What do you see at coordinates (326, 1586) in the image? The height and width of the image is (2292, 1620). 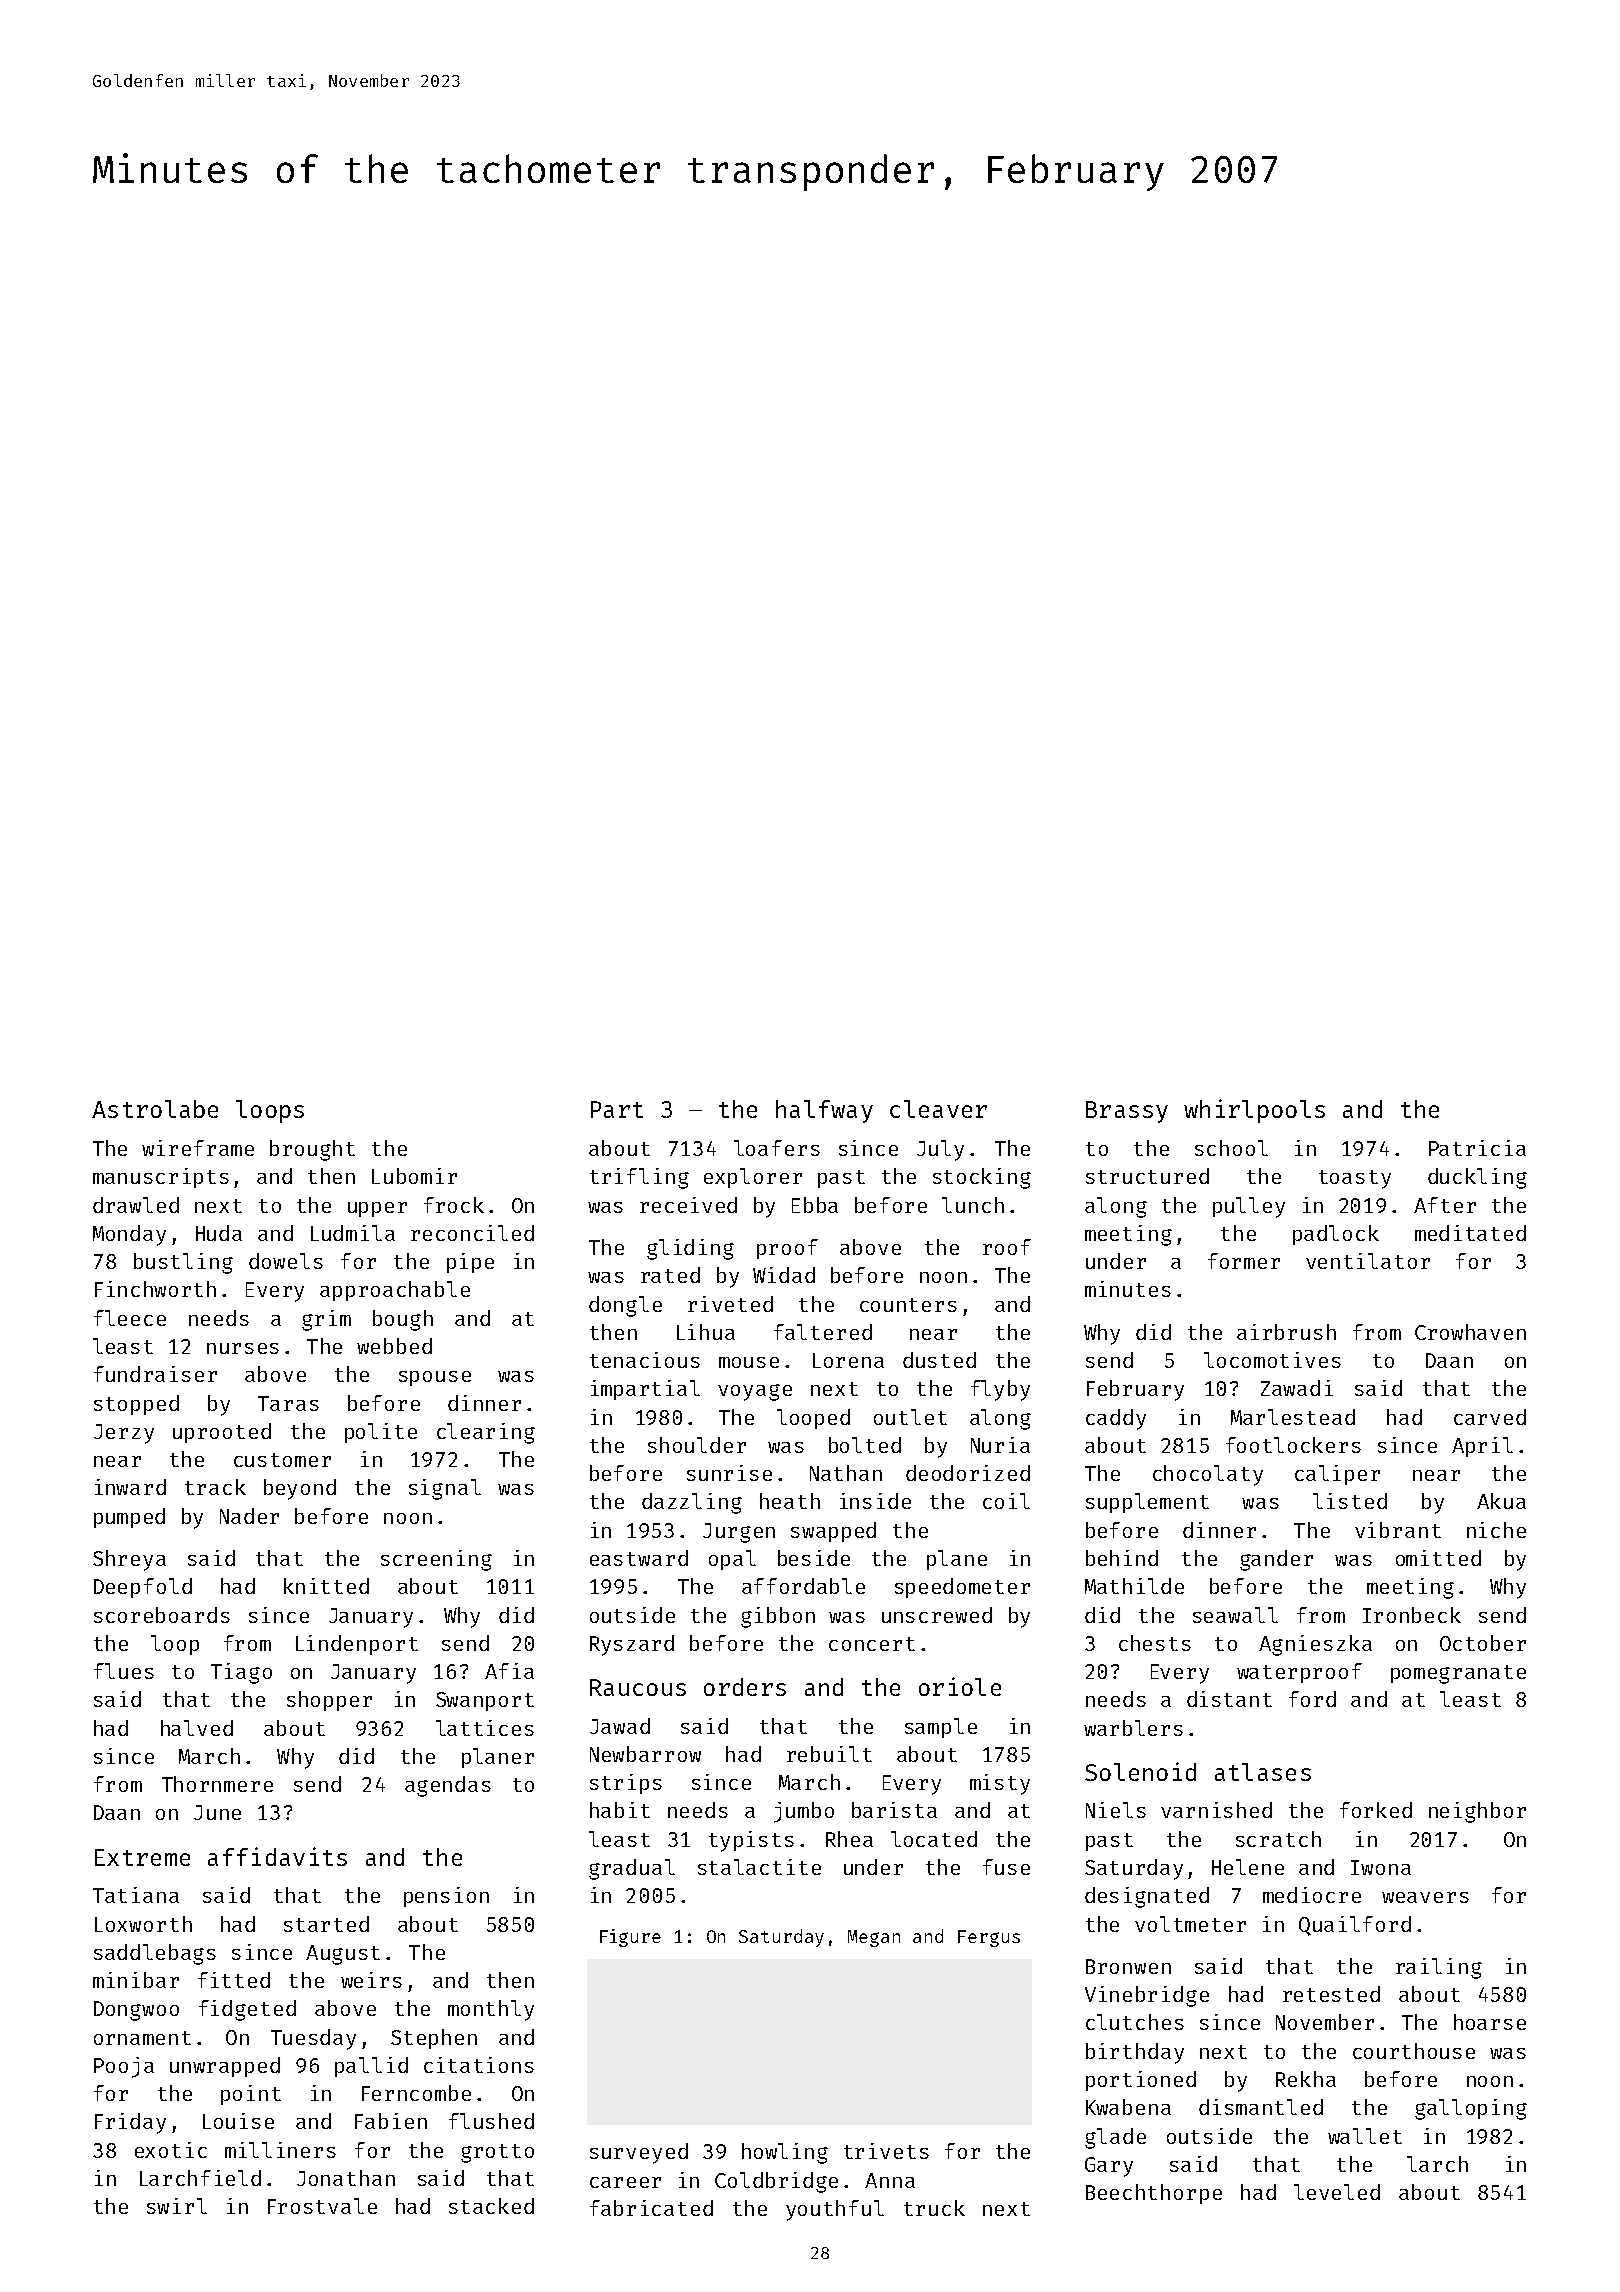 I see `knitted` at bounding box center [326, 1586].
